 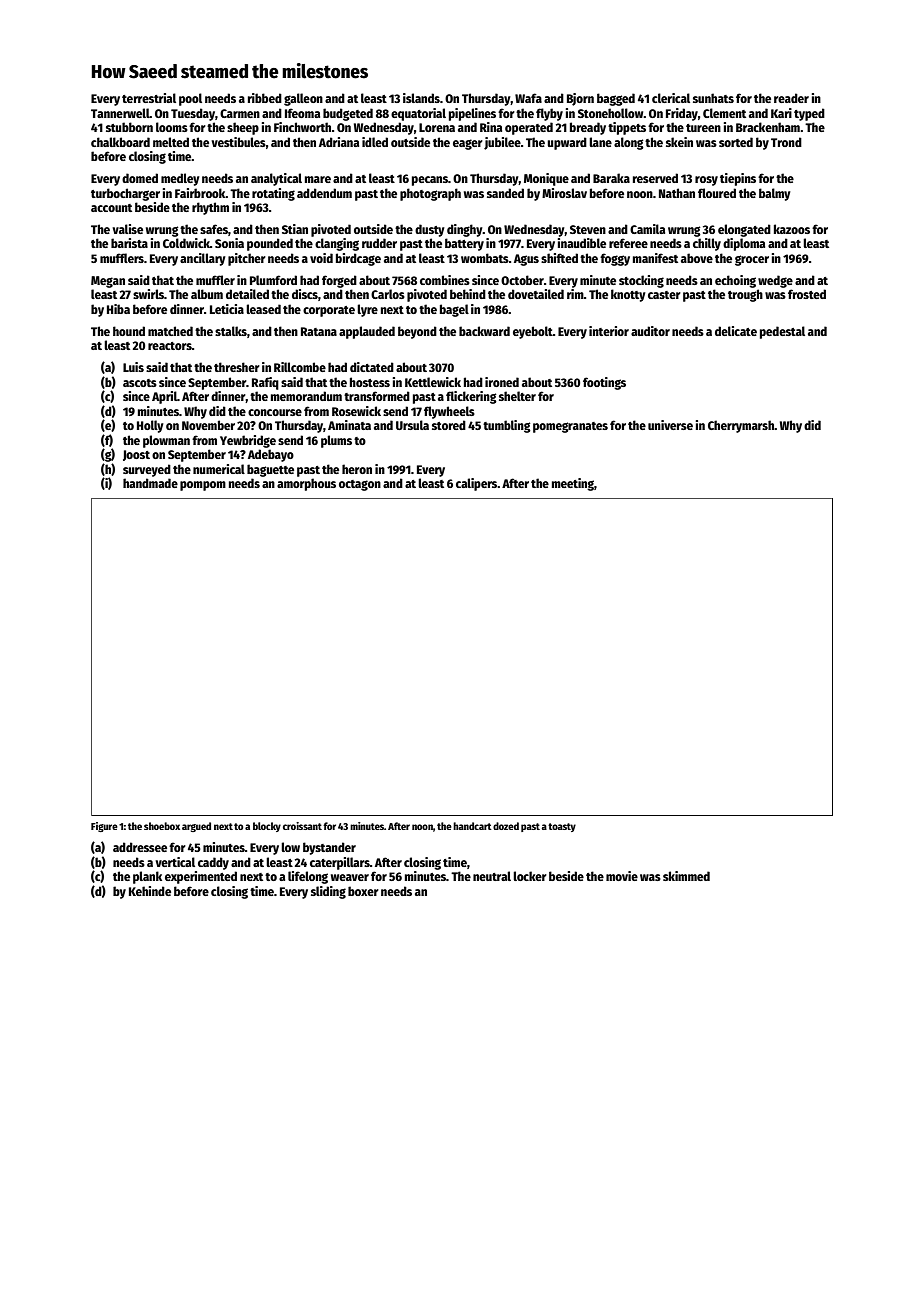 What do you see at coordinates (421, 98) in the image?
I see `islands` at bounding box center [421, 98].
